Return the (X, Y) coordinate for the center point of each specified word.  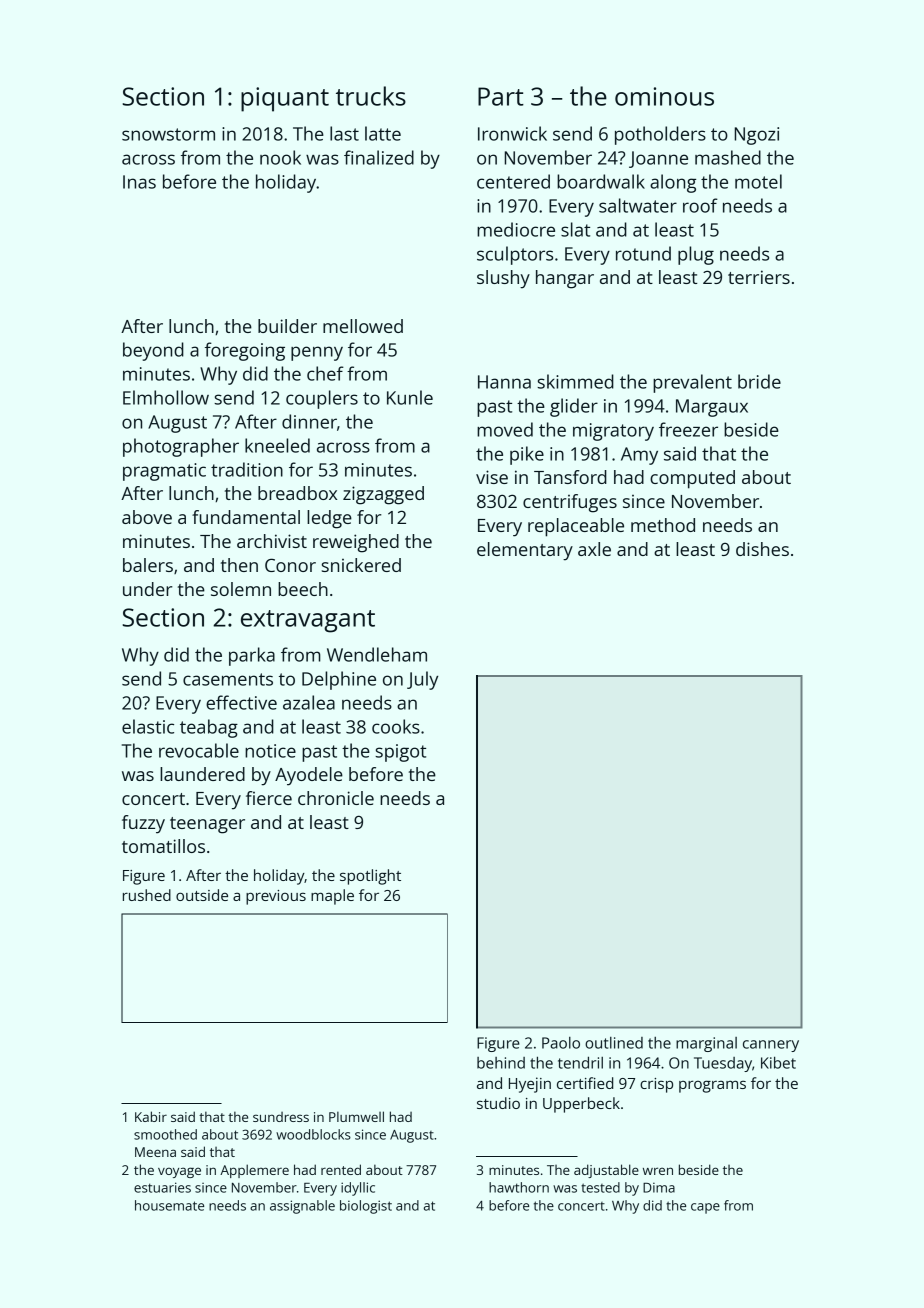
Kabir (151, 1116)
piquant (285, 99)
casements (228, 679)
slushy (503, 279)
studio (498, 1103)
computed (692, 479)
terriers (759, 277)
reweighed (356, 543)
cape (705, 1208)
